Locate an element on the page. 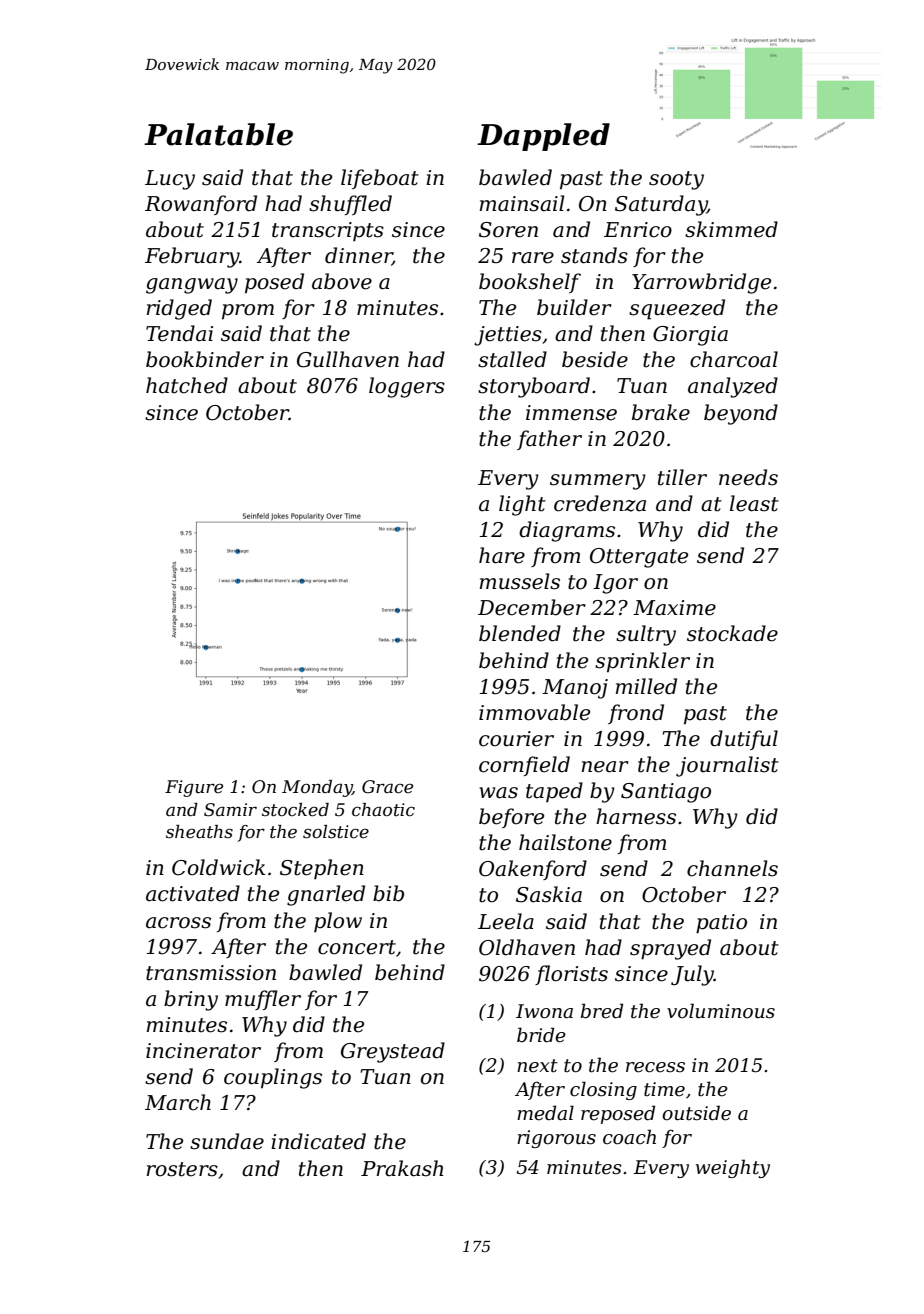  plow is located at coordinates (338, 922).
